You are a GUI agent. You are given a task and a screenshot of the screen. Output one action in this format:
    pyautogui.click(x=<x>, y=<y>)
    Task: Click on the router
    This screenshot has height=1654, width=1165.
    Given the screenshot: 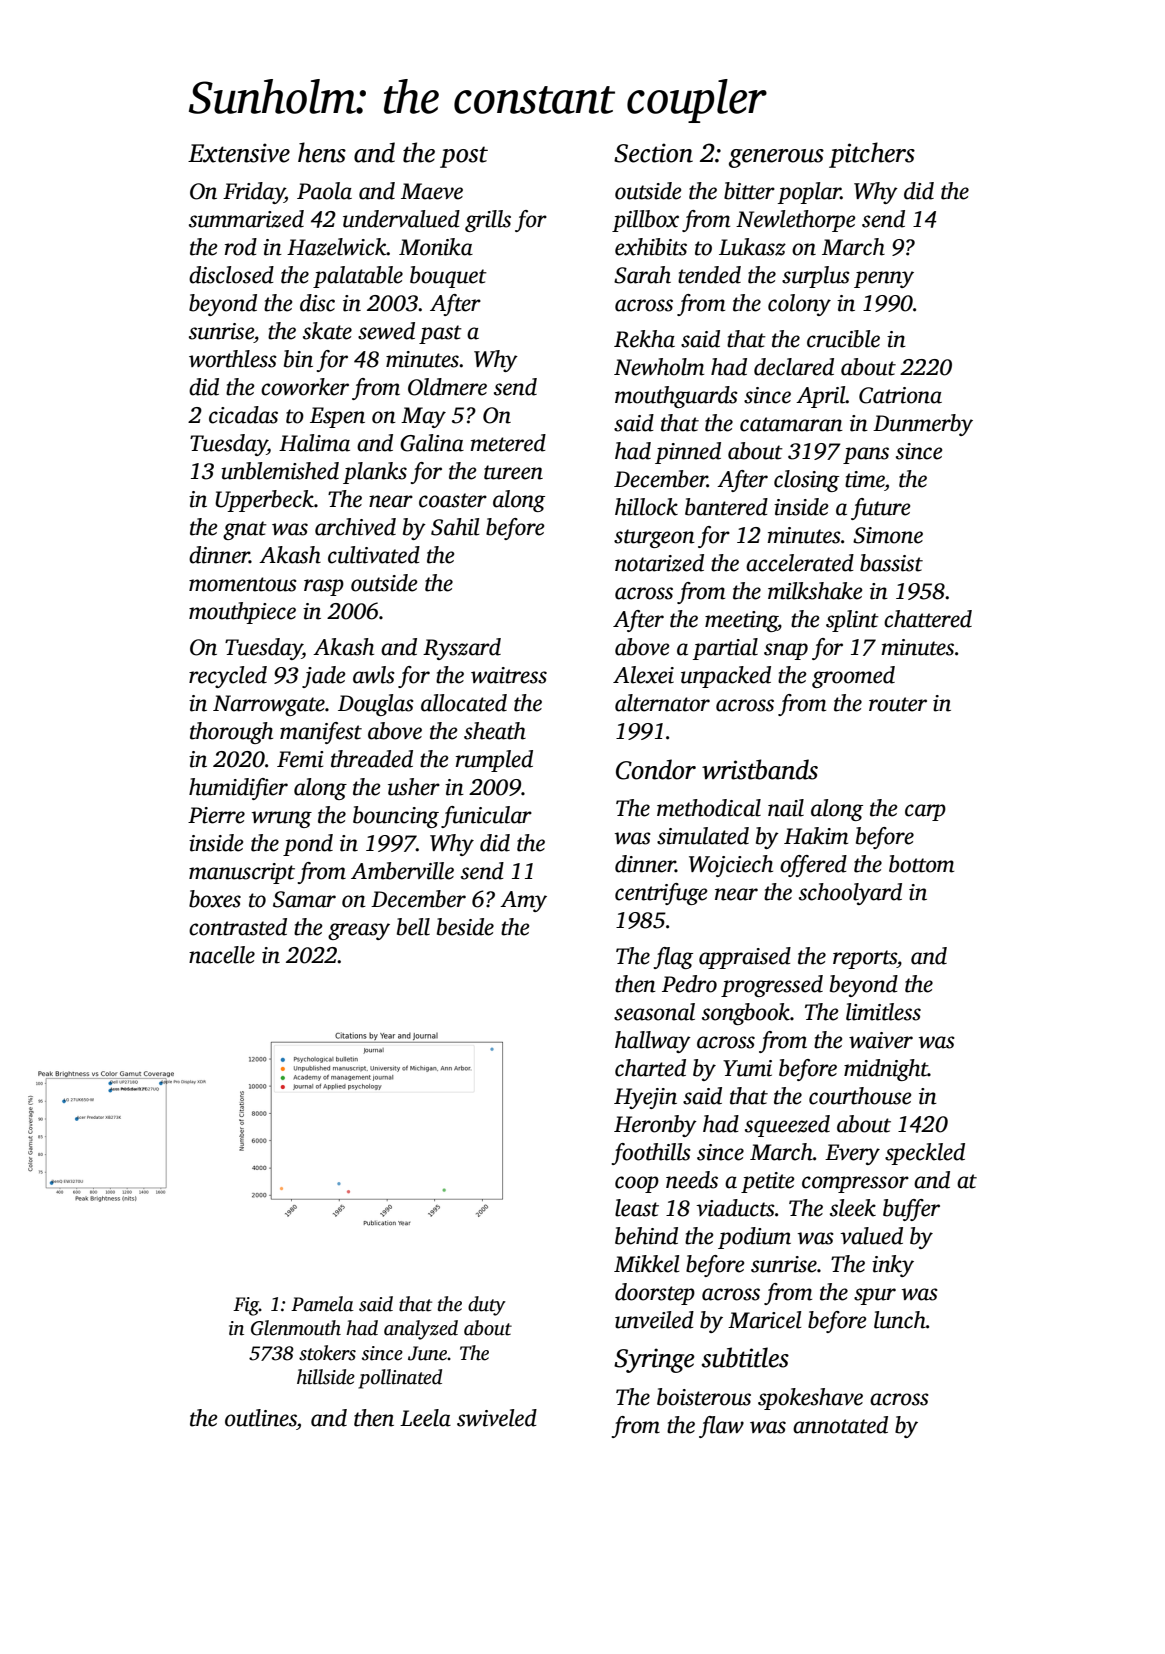 What is the action you would take?
    pyautogui.click(x=898, y=704)
